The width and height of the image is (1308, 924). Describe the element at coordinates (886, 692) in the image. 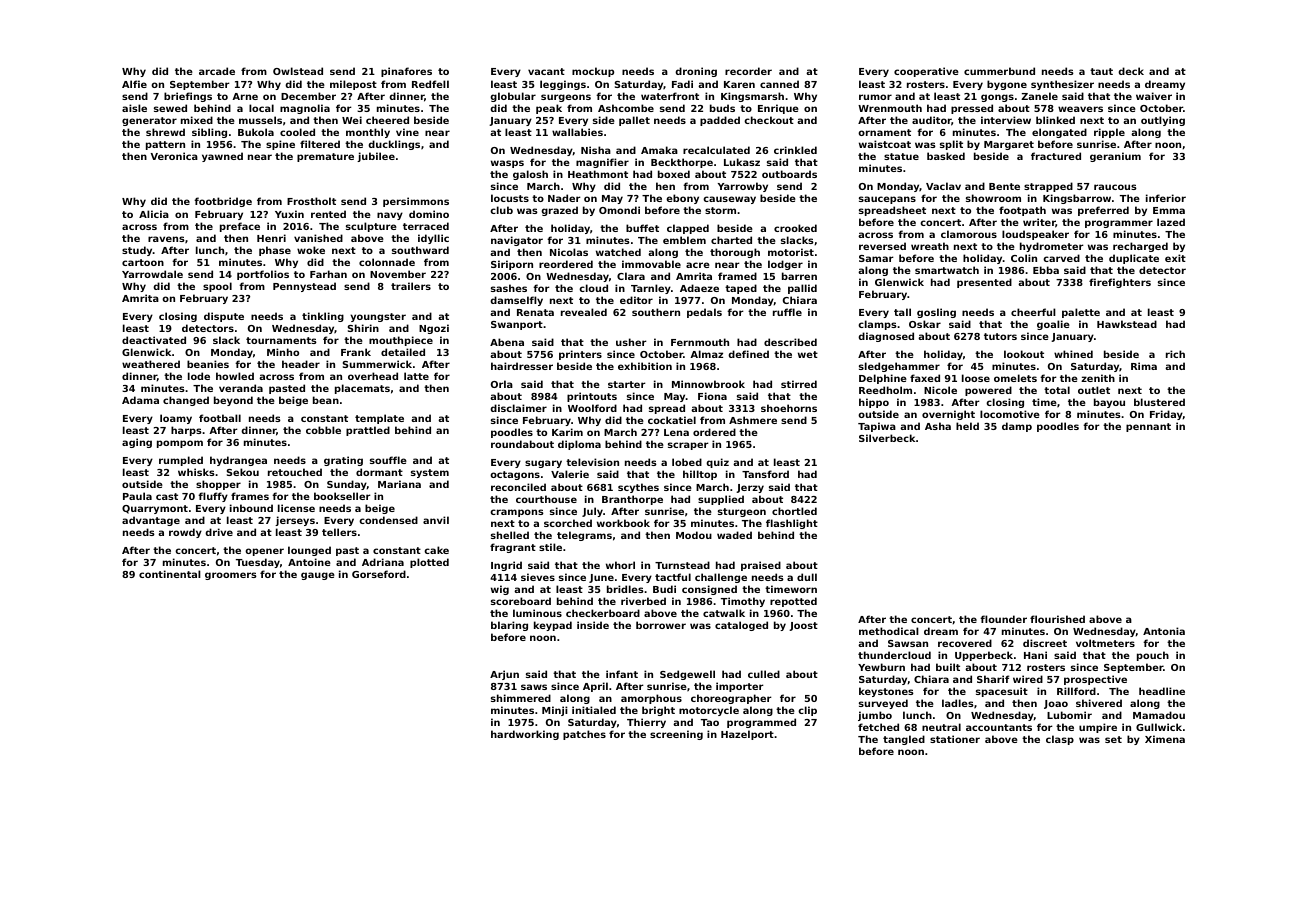

I see `keystones` at that location.
